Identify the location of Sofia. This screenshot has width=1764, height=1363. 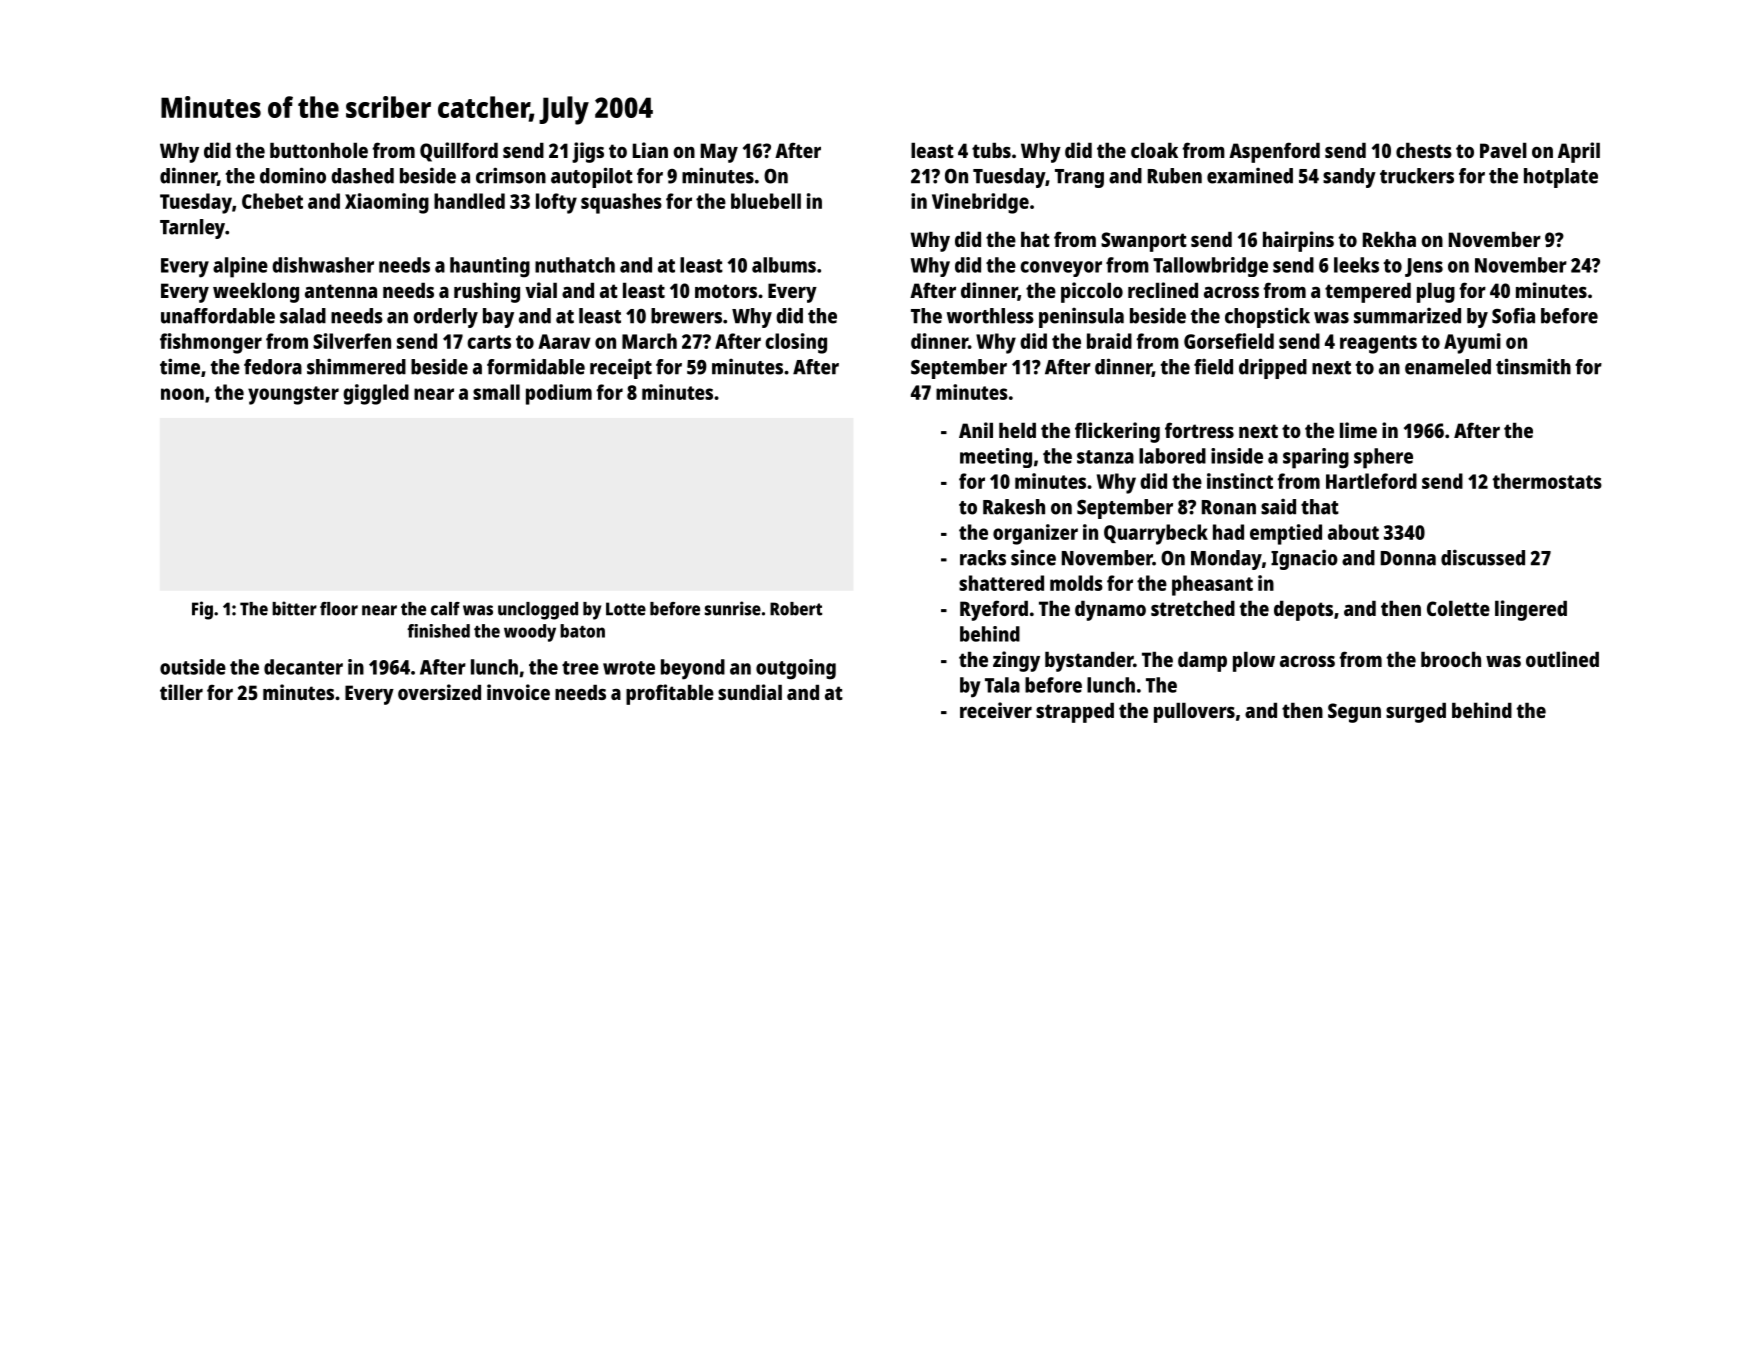
(1513, 315).
